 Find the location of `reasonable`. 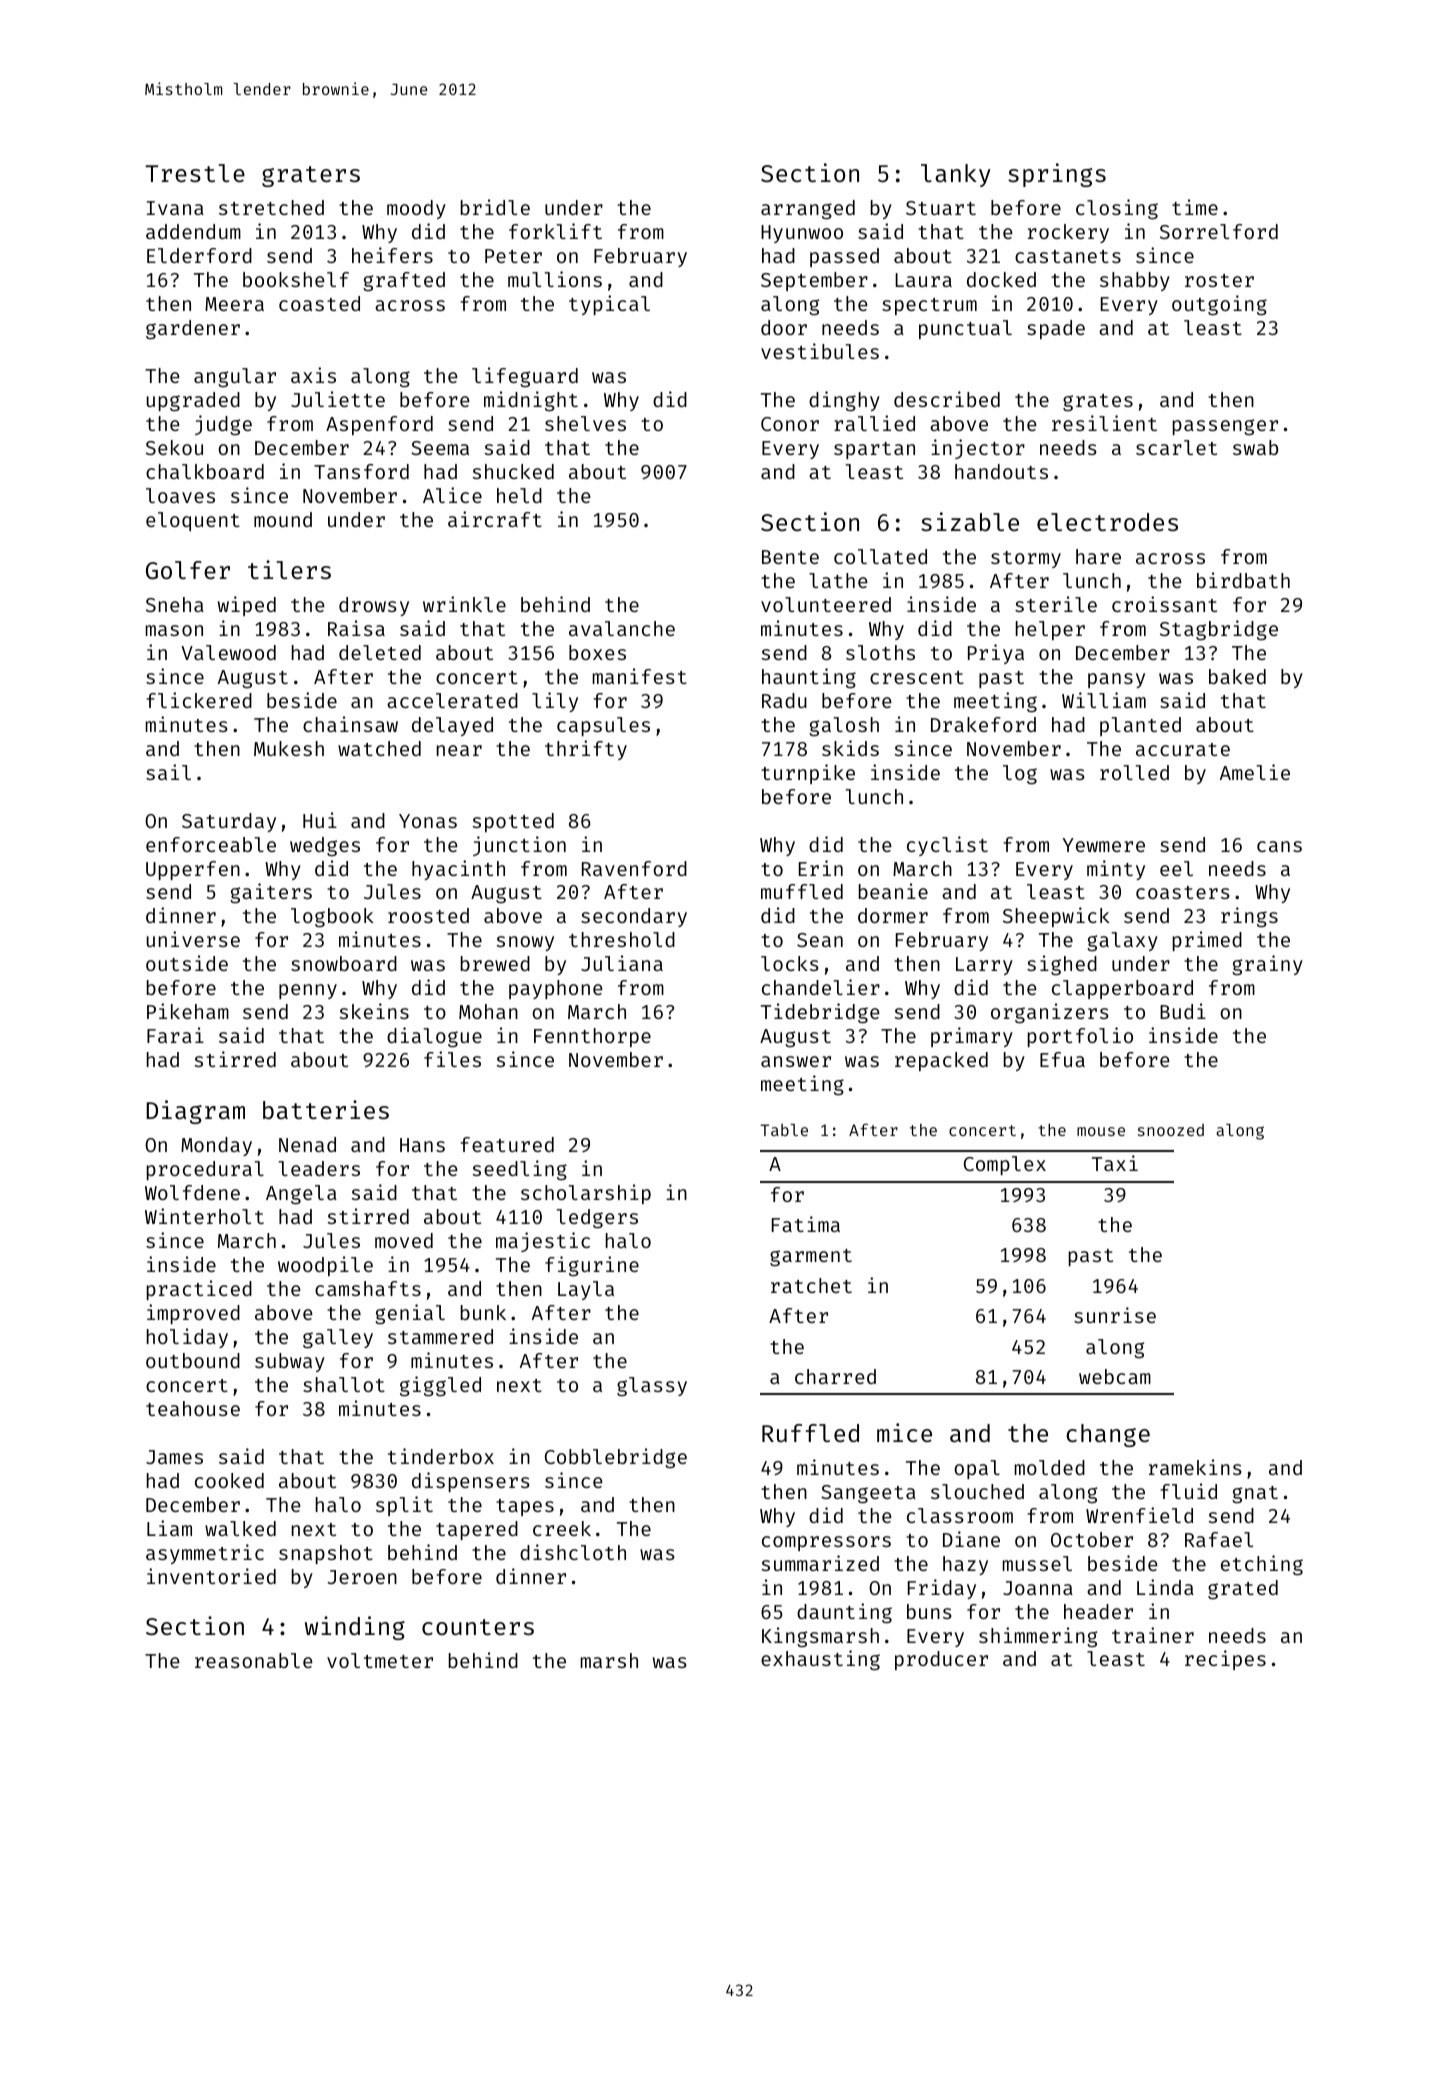

reasonable is located at coordinates (254, 1660).
